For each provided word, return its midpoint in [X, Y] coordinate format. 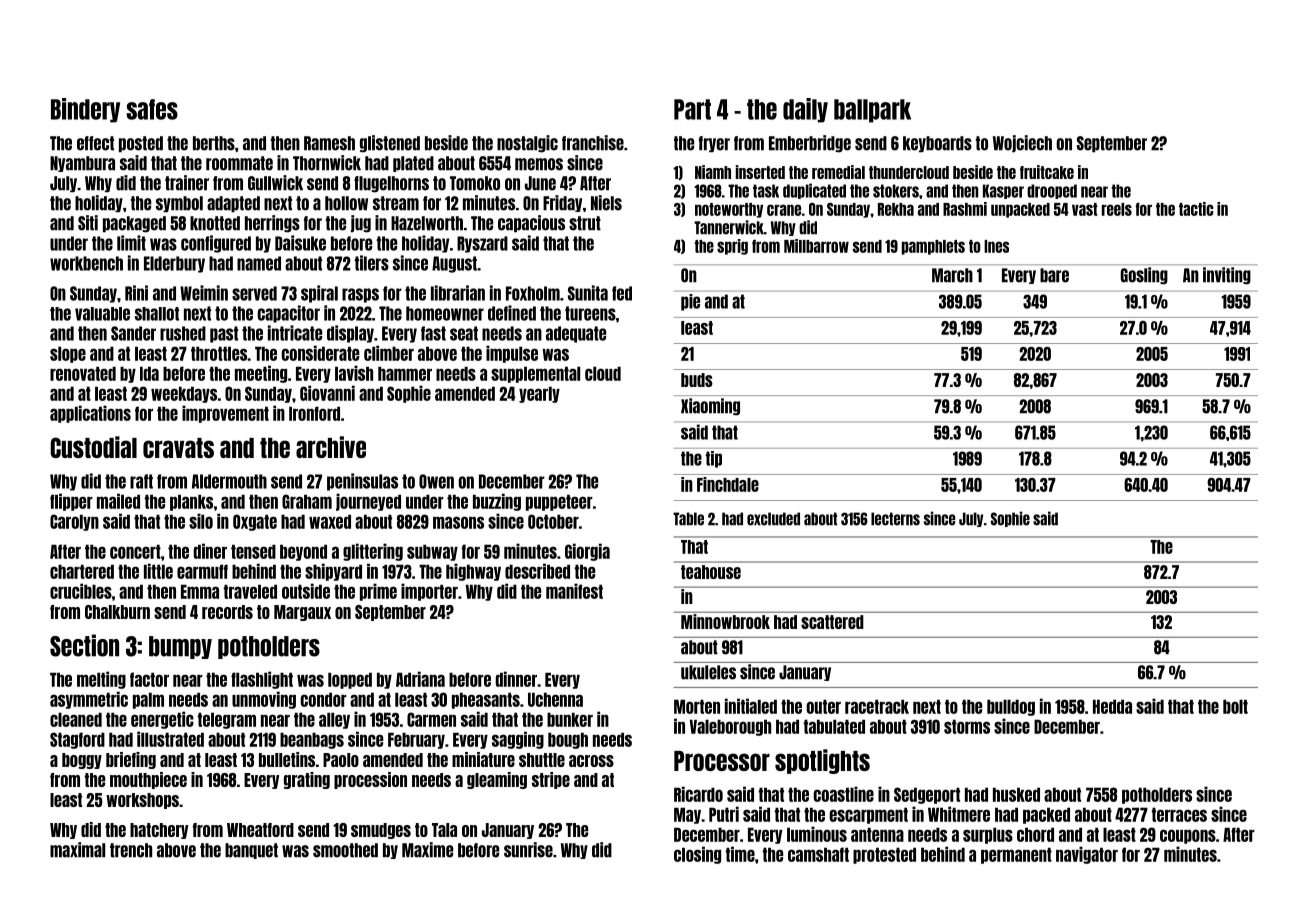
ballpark [872, 111]
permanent [1016, 855]
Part [692, 109]
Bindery [85, 110]
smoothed [345, 850]
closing [697, 855]
